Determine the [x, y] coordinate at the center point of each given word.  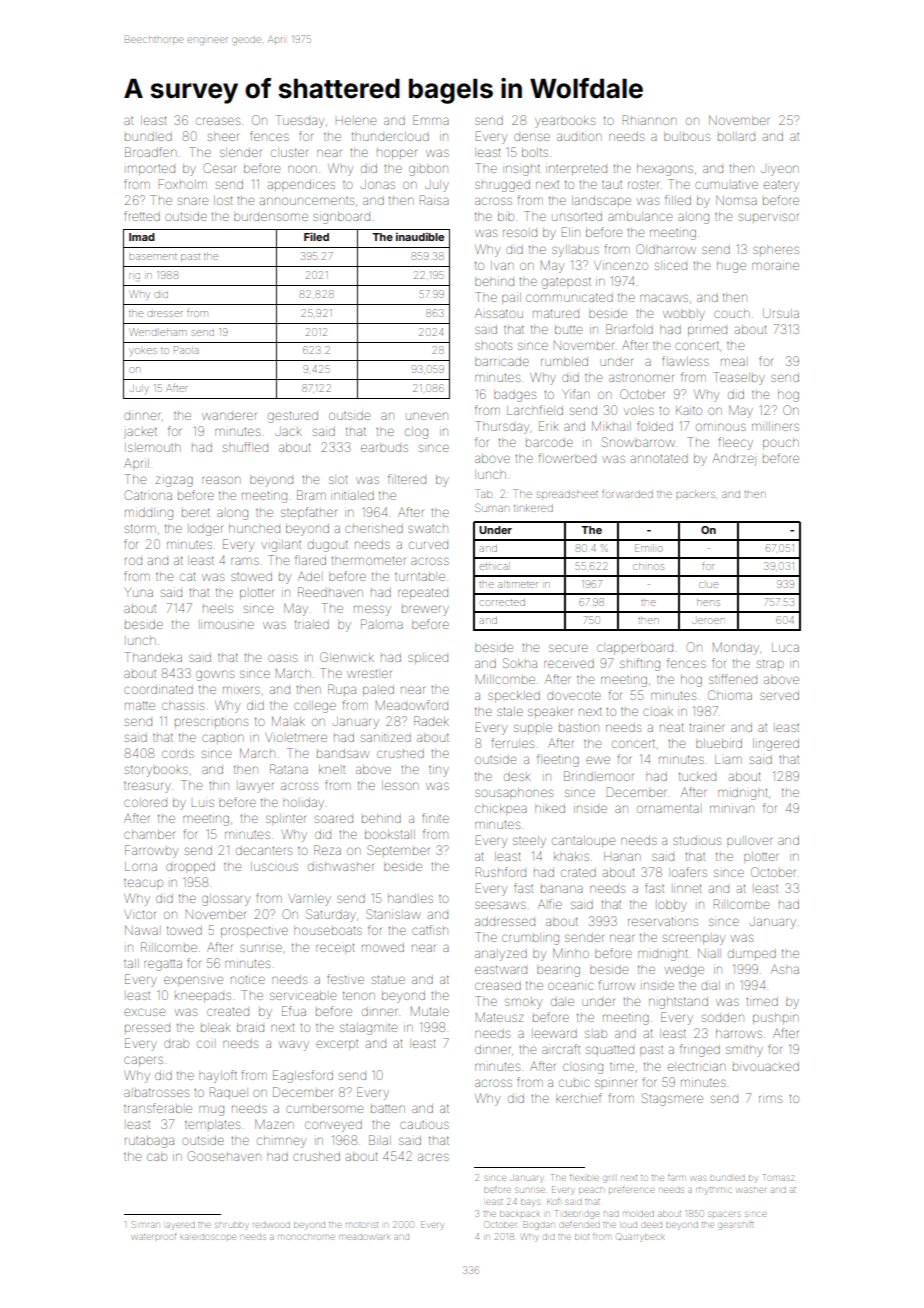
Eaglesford [303, 1076]
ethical [495, 566]
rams [245, 561]
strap [770, 663]
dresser [165, 314]
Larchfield [535, 410]
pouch [780, 443]
